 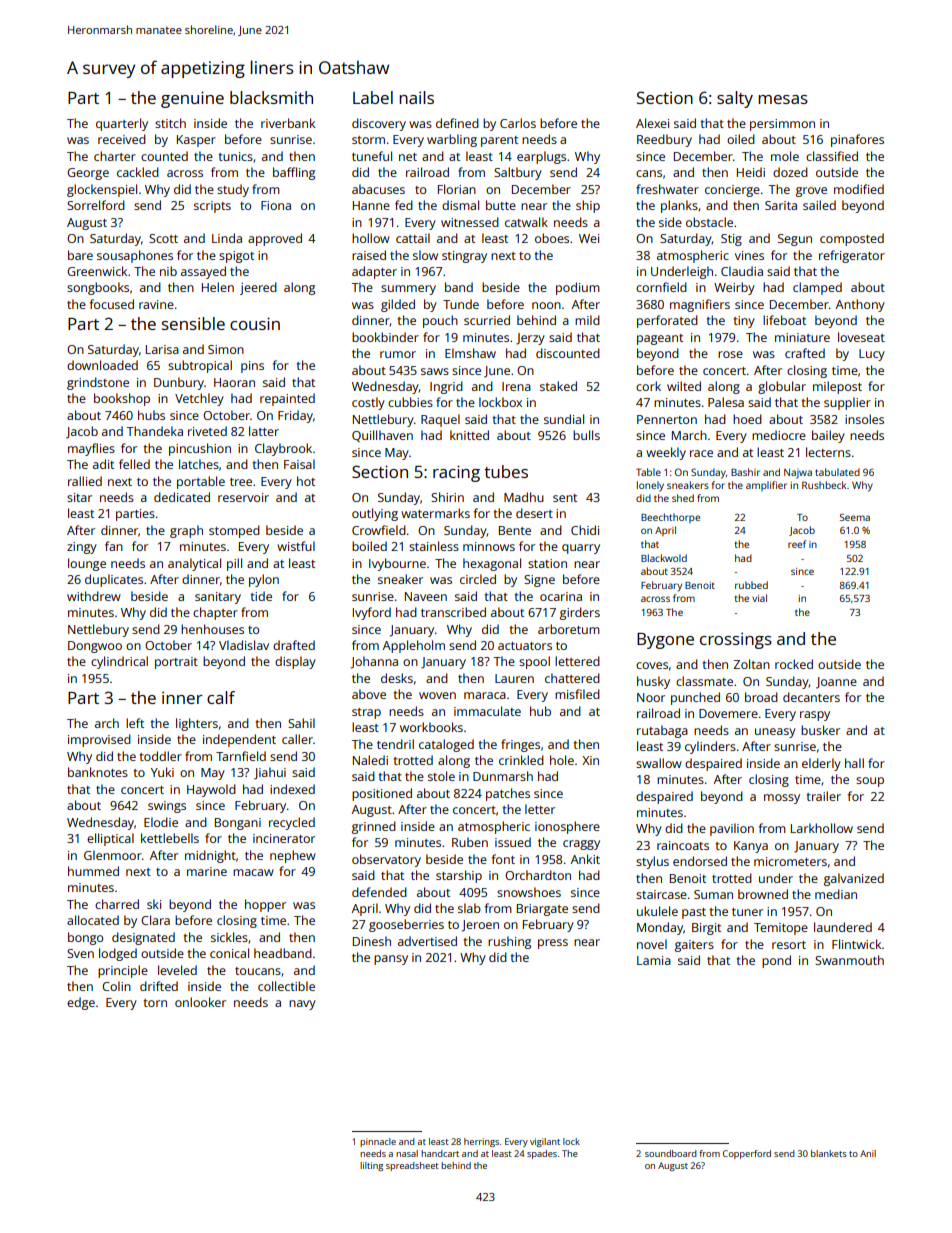 What do you see at coordinates (88, 174) in the document?
I see `George` at bounding box center [88, 174].
